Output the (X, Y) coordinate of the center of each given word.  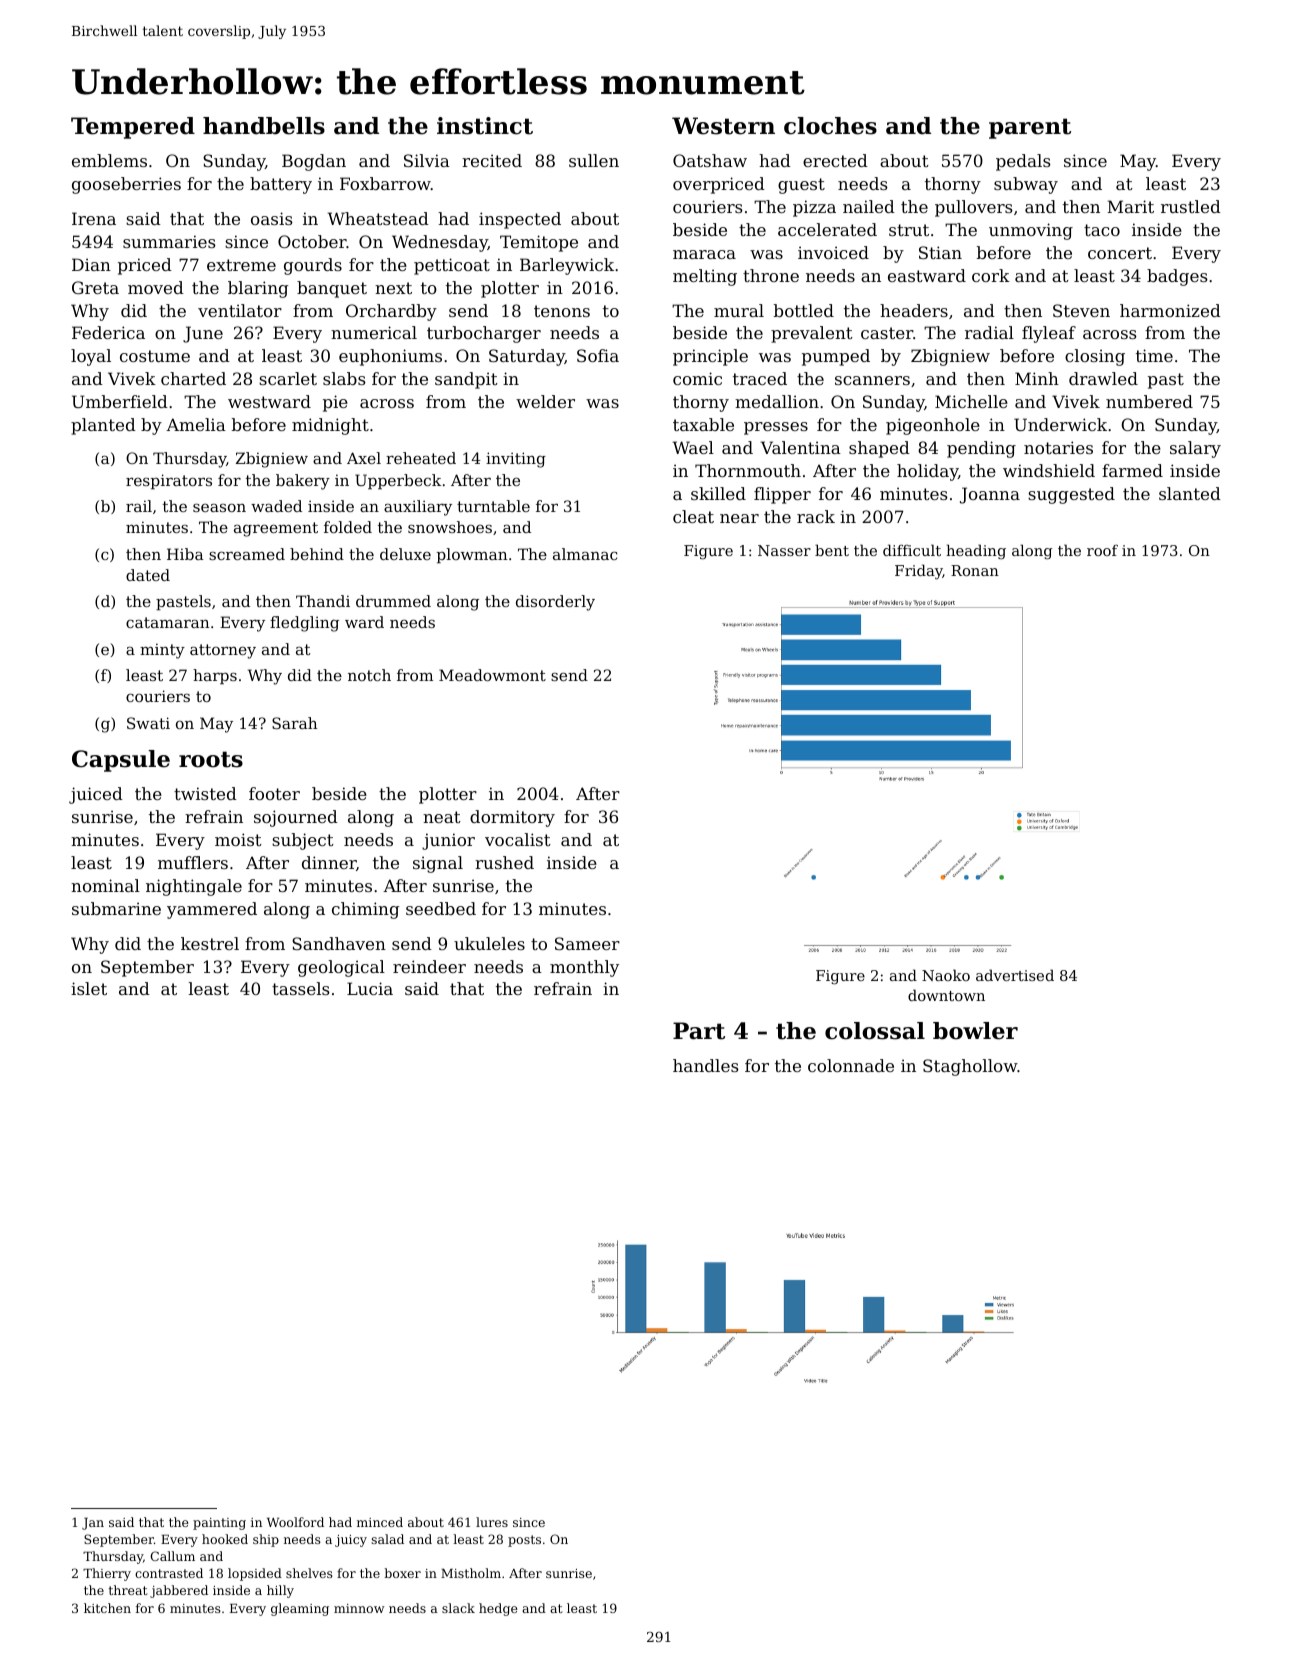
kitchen (107, 1608)
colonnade (851, 1065)
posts (524, 1541)
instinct (485, 126)
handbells (264, 126)
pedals (1023, 162)
